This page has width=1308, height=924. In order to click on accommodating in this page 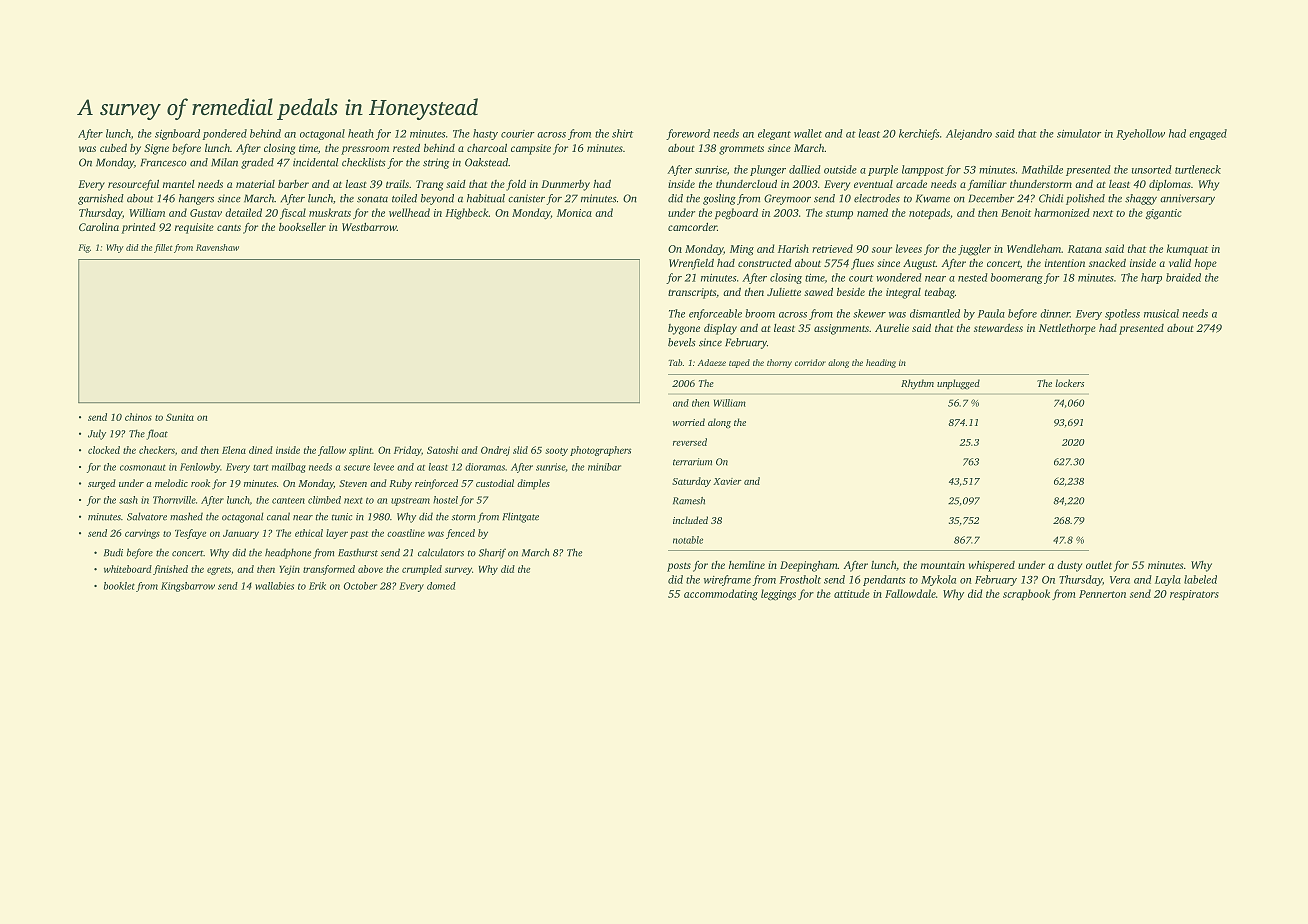, I will do `click(721, 595)`.
